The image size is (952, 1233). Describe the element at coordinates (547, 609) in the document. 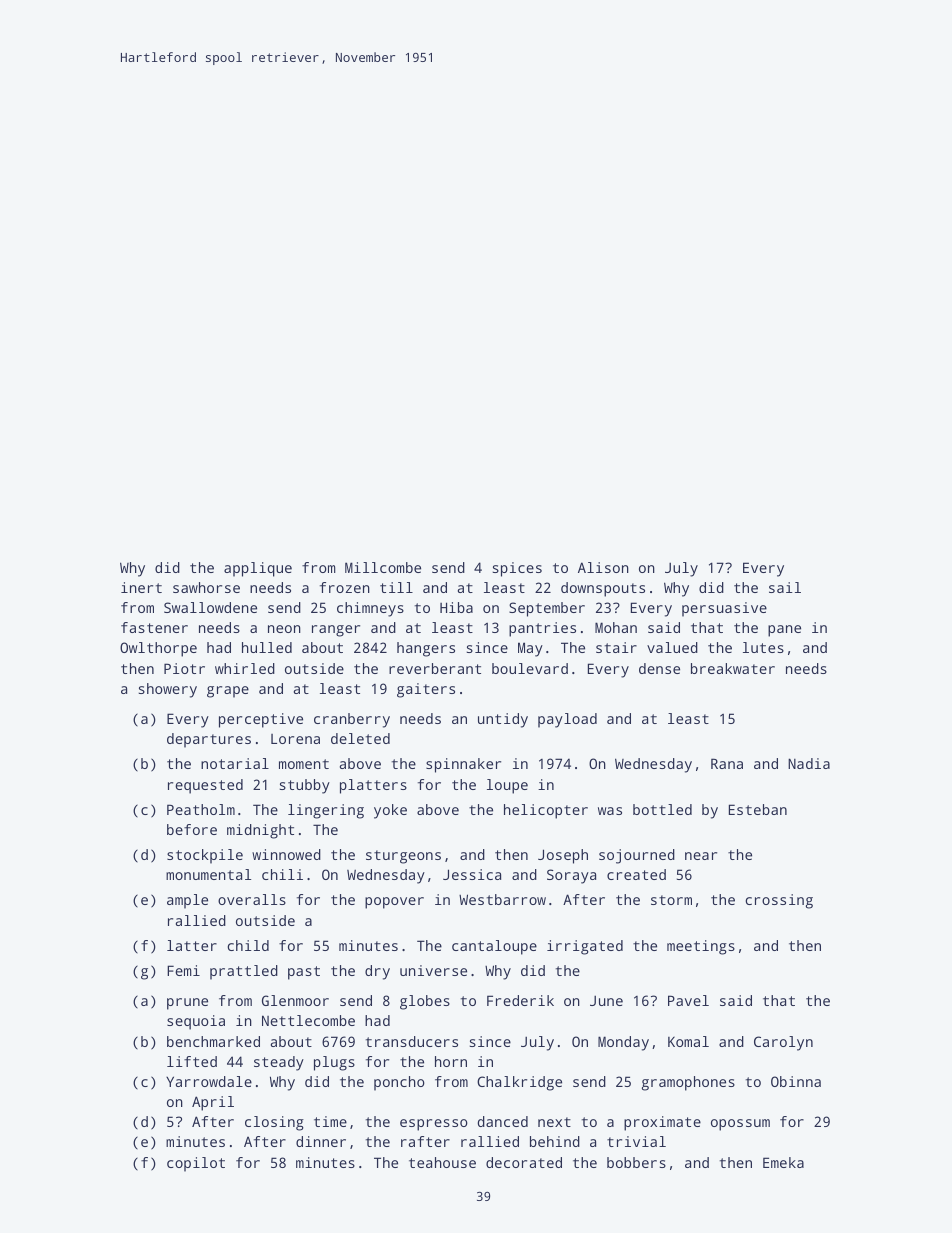

I see `September` at that location.
